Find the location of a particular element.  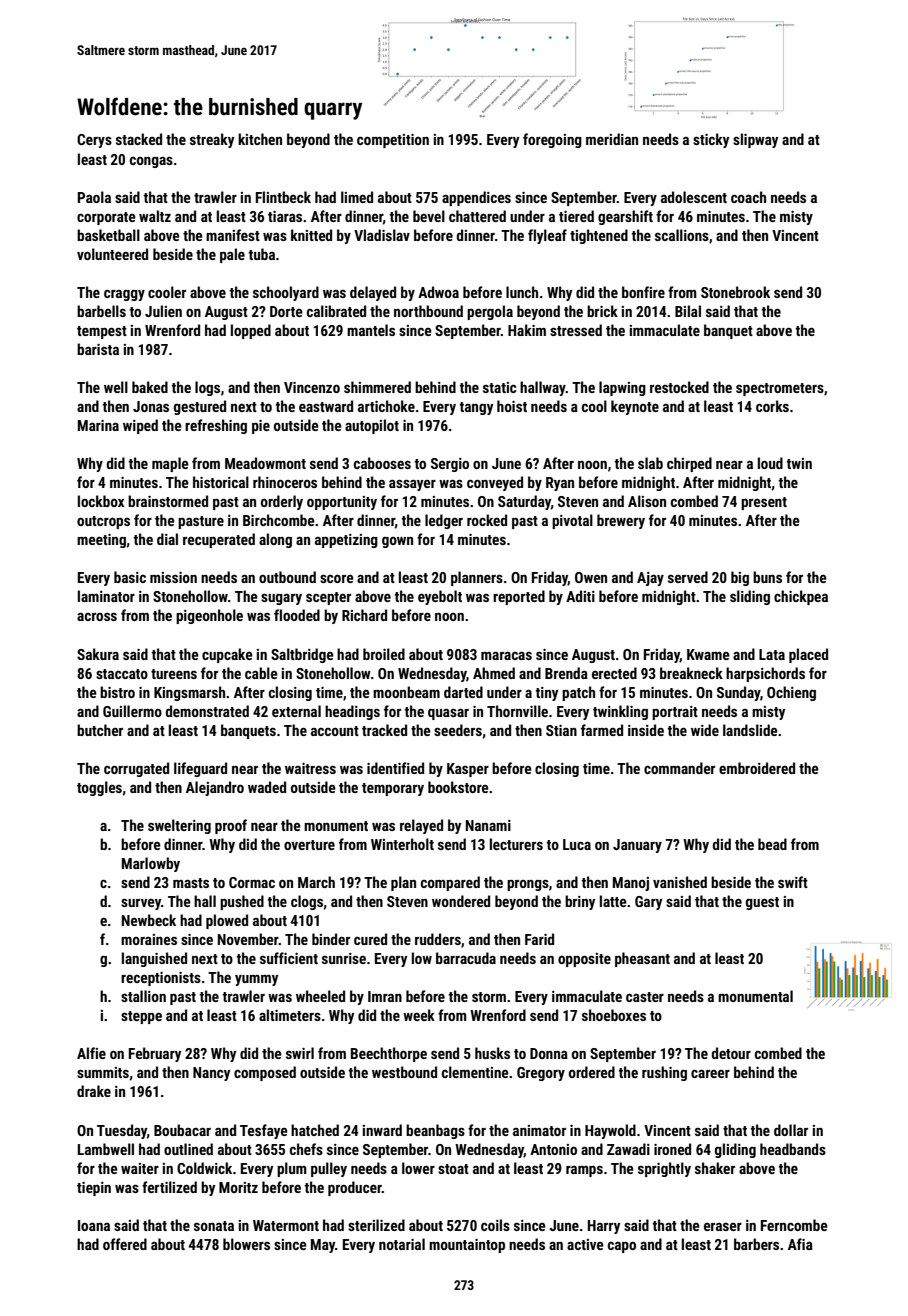

erected is located at coordinates (614, 673).
